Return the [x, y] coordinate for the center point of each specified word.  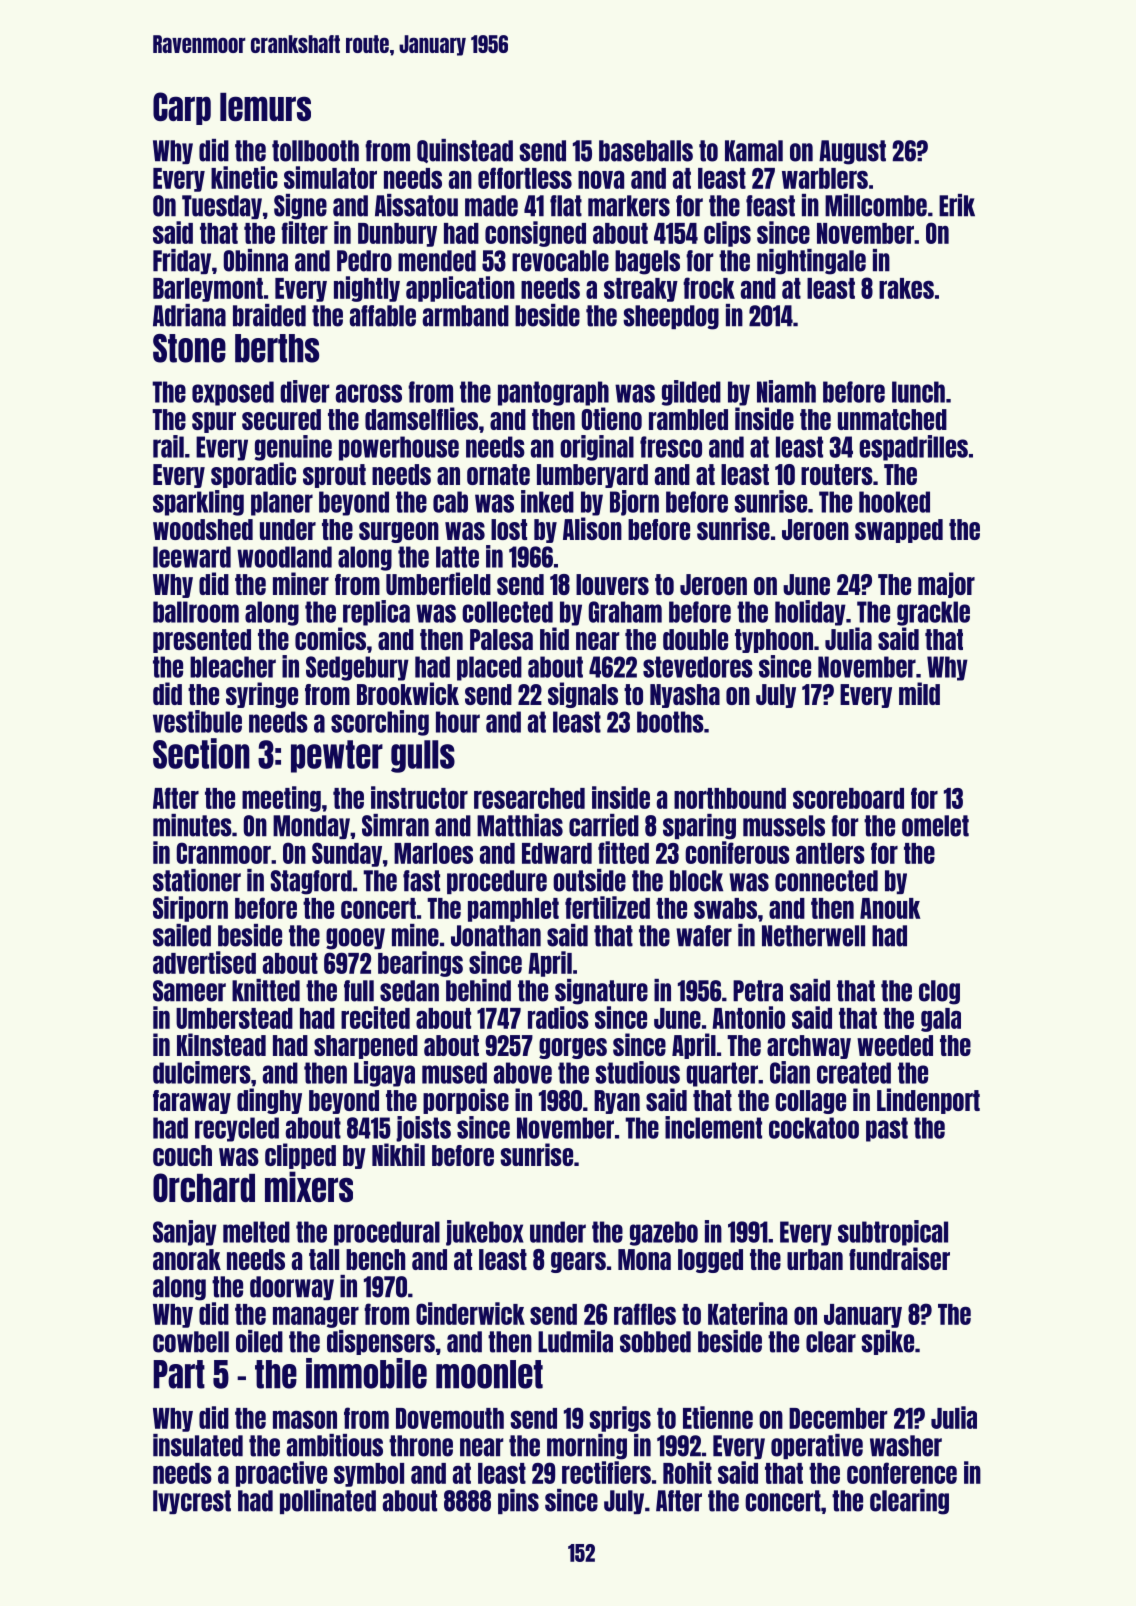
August [852, 152]
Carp [182, 108]
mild [919, 693]
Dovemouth [450, 1418]
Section [201, 753]
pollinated [328, 1501]
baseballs [646, 151]
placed [489, 668]
